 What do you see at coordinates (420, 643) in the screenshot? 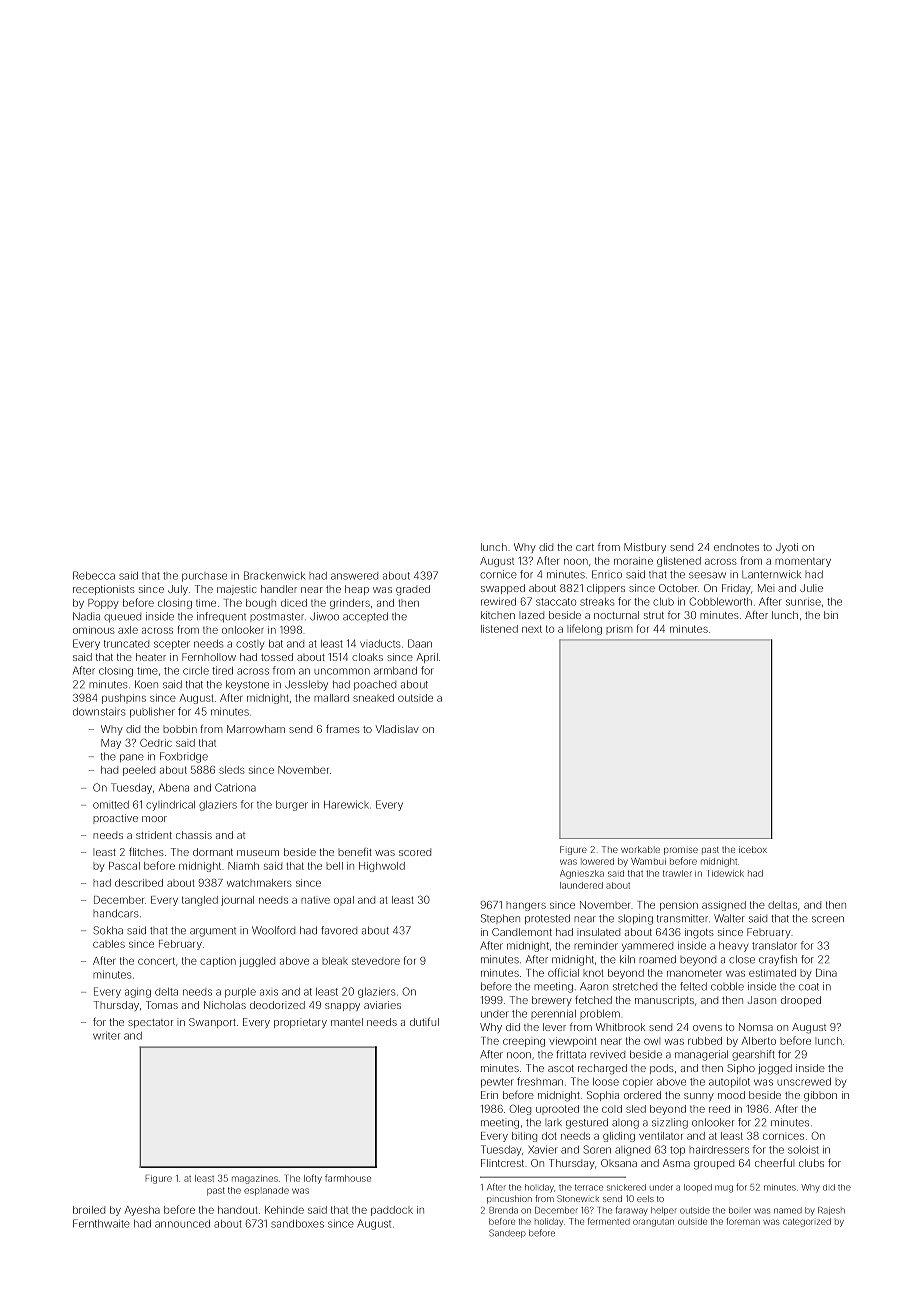
I see `Daan` at bounding box center [420, 643].
